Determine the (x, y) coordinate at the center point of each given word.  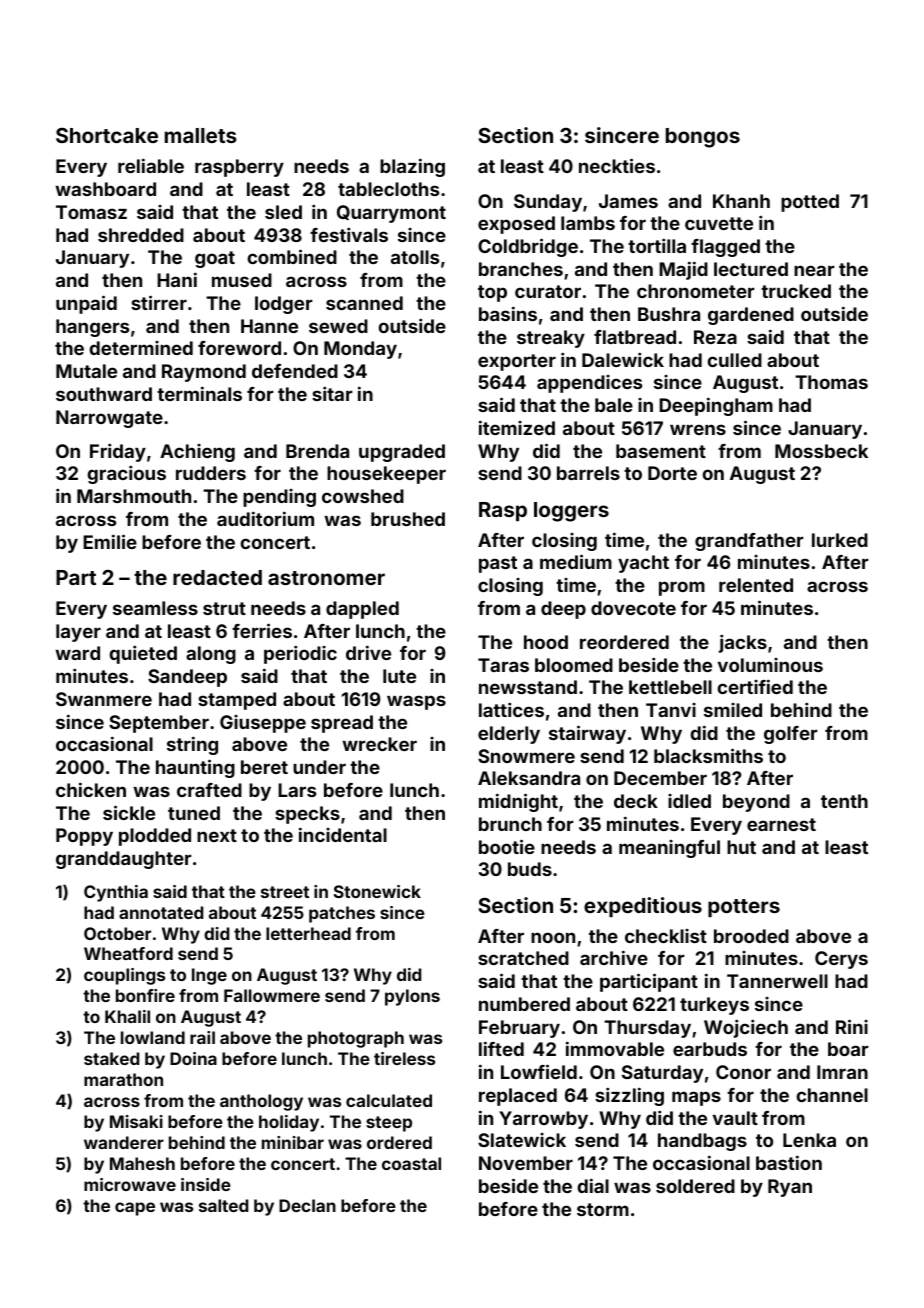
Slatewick (522, 1140)
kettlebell (670, 687)
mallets (201, 135)
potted (810, 203)
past (498, 564)
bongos (703, 138)
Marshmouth (134, 496)
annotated (161, 912)
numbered (524, 1004)
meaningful (669, 849)
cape (135, 1209)
